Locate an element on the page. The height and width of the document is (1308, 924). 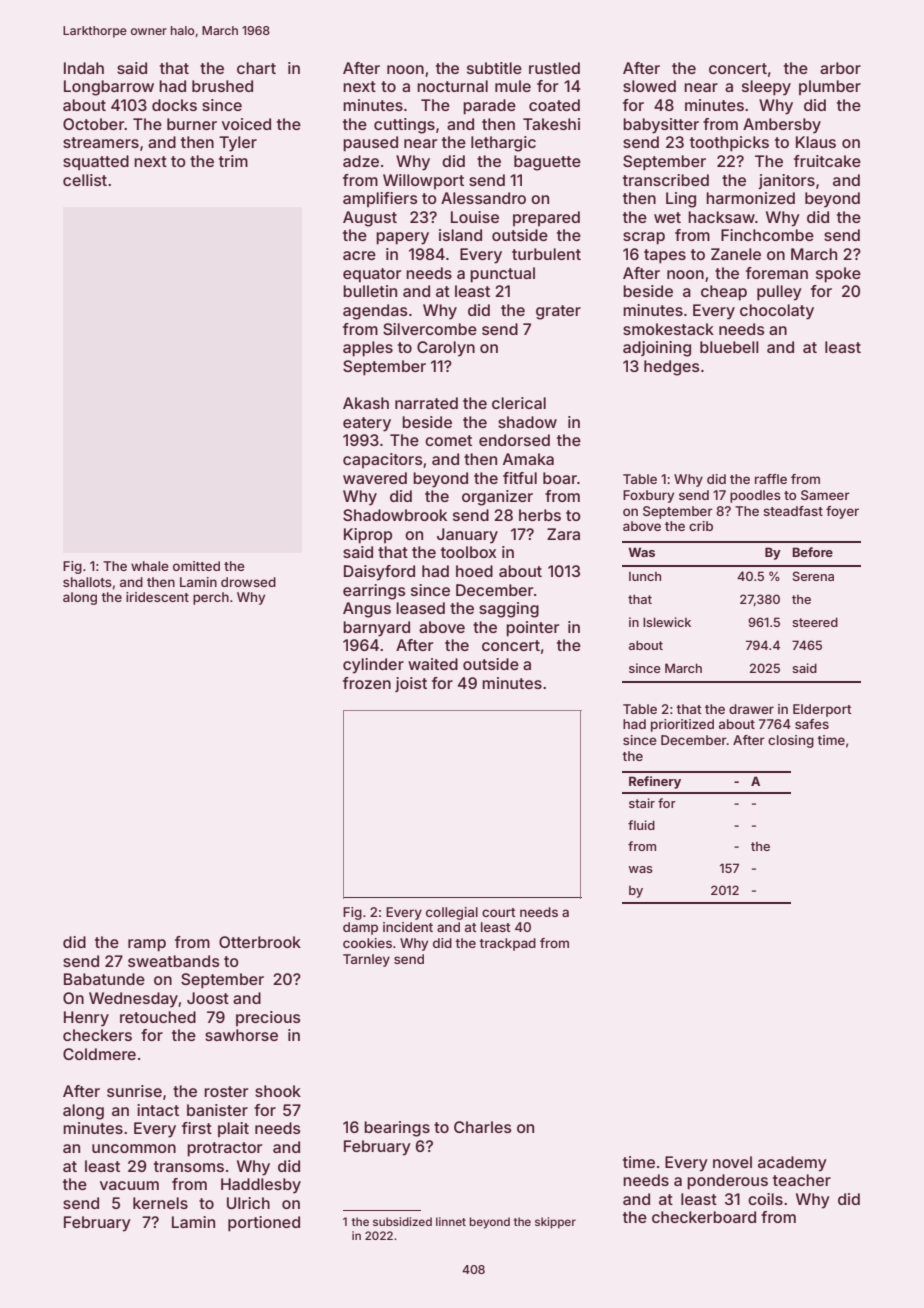
closing is located at coordinates (791, 741).
